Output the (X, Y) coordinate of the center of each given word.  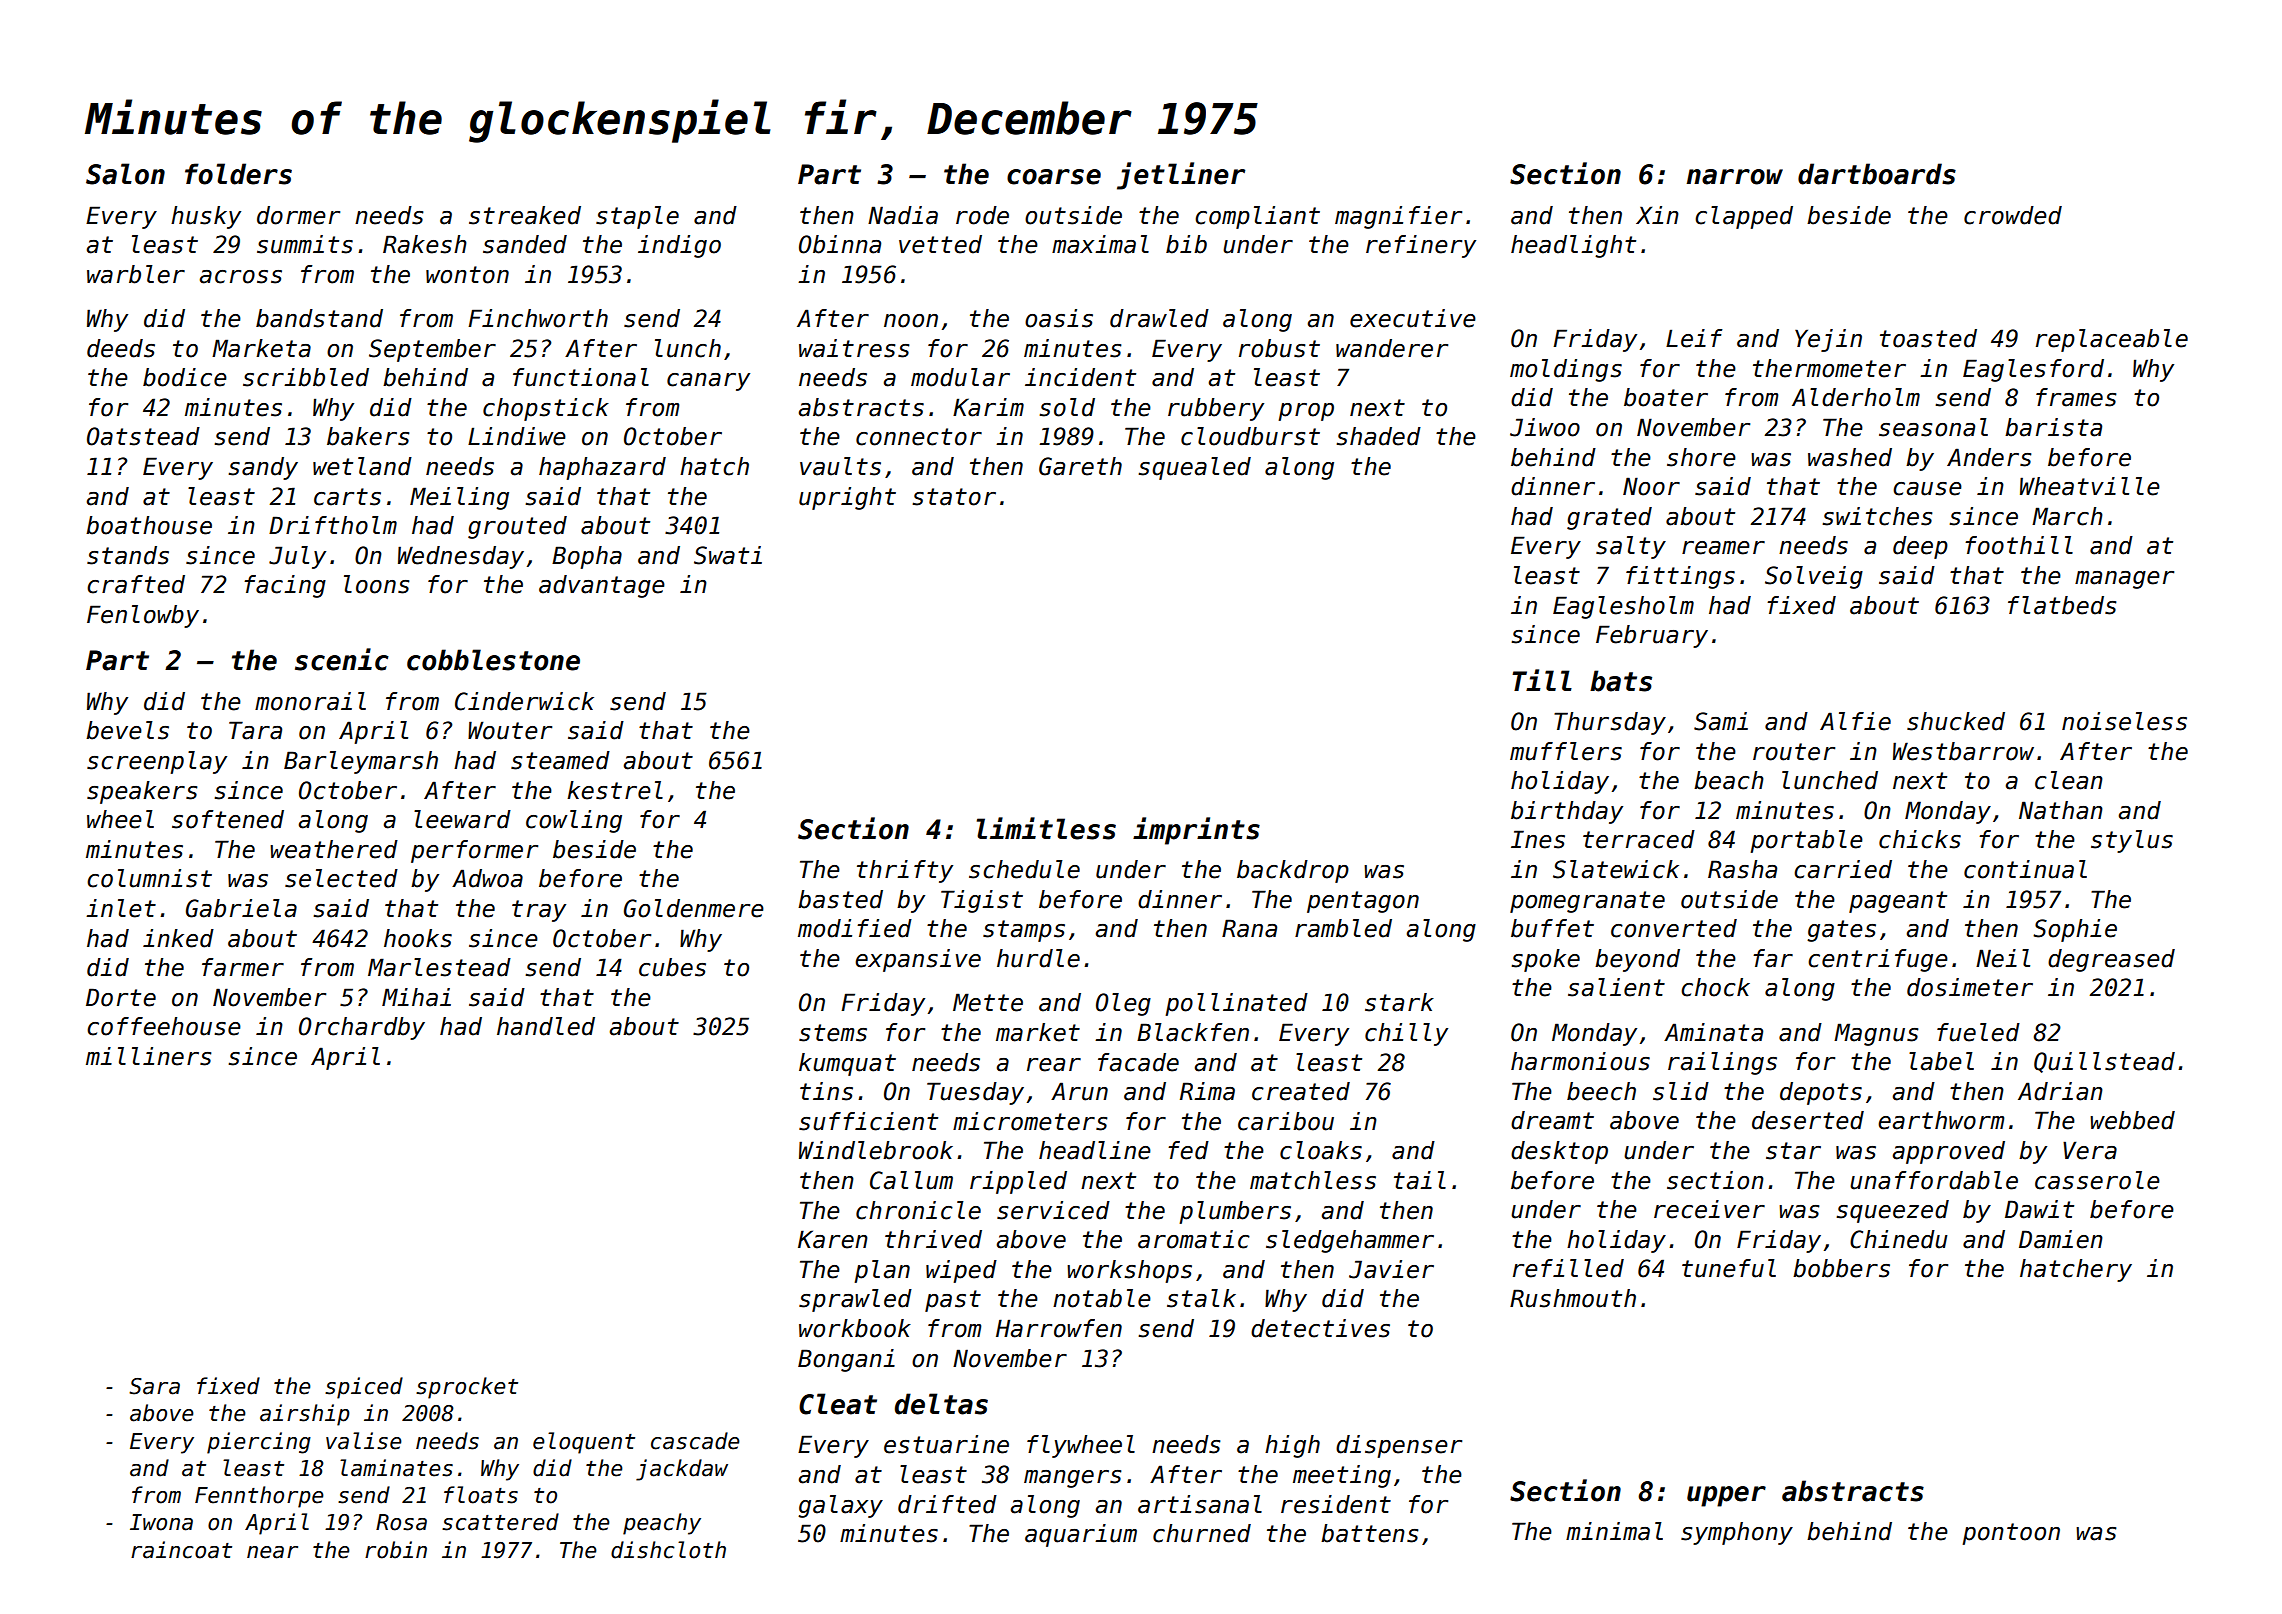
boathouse (149, 525)
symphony (1737, 1533)
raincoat (181, 1550)
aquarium (1081, 1535)
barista (2053, 427)
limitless (1046, 828)
